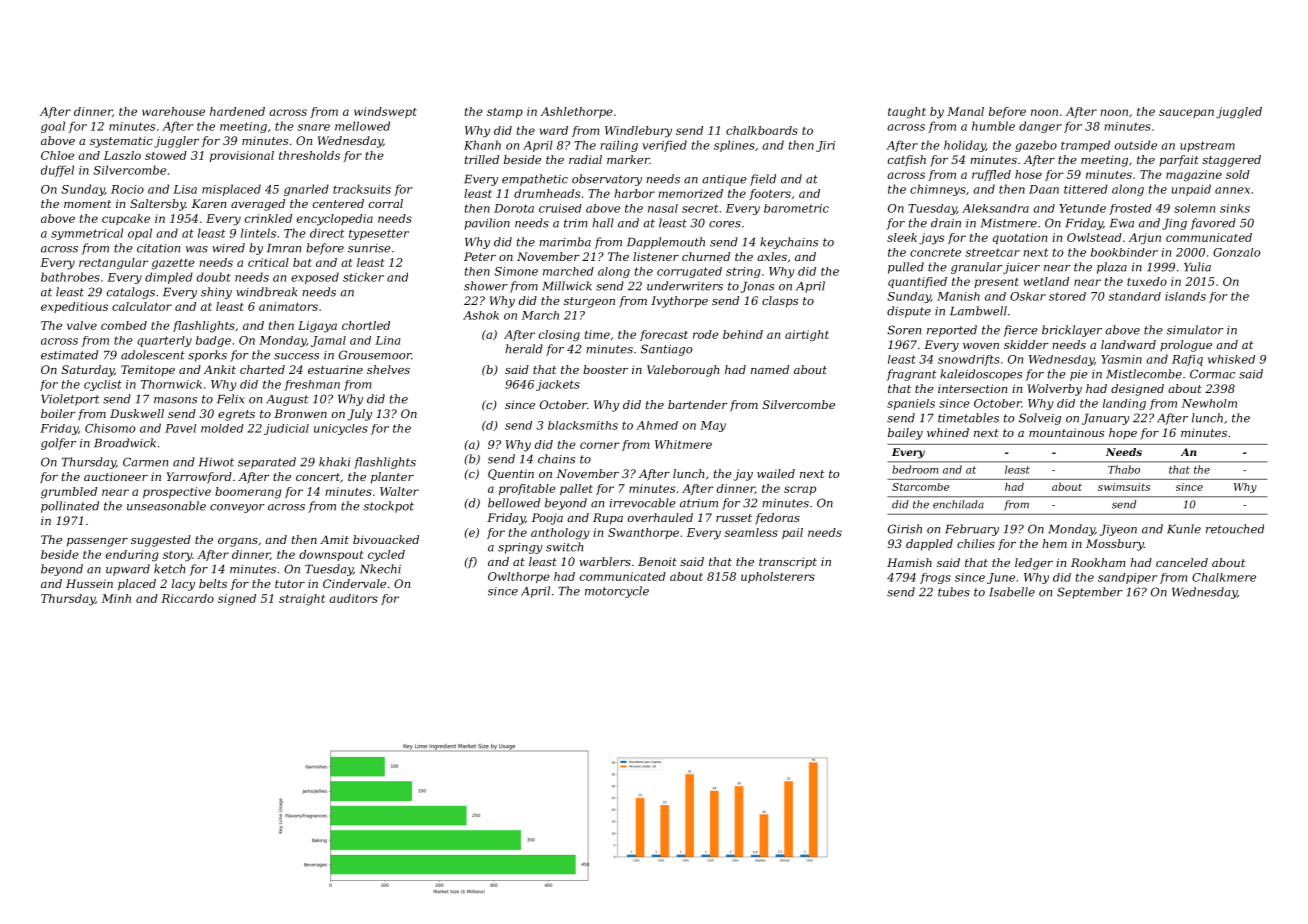  Describe the element at coordinates (559, 336) in the document. I see `closing` at that location.
